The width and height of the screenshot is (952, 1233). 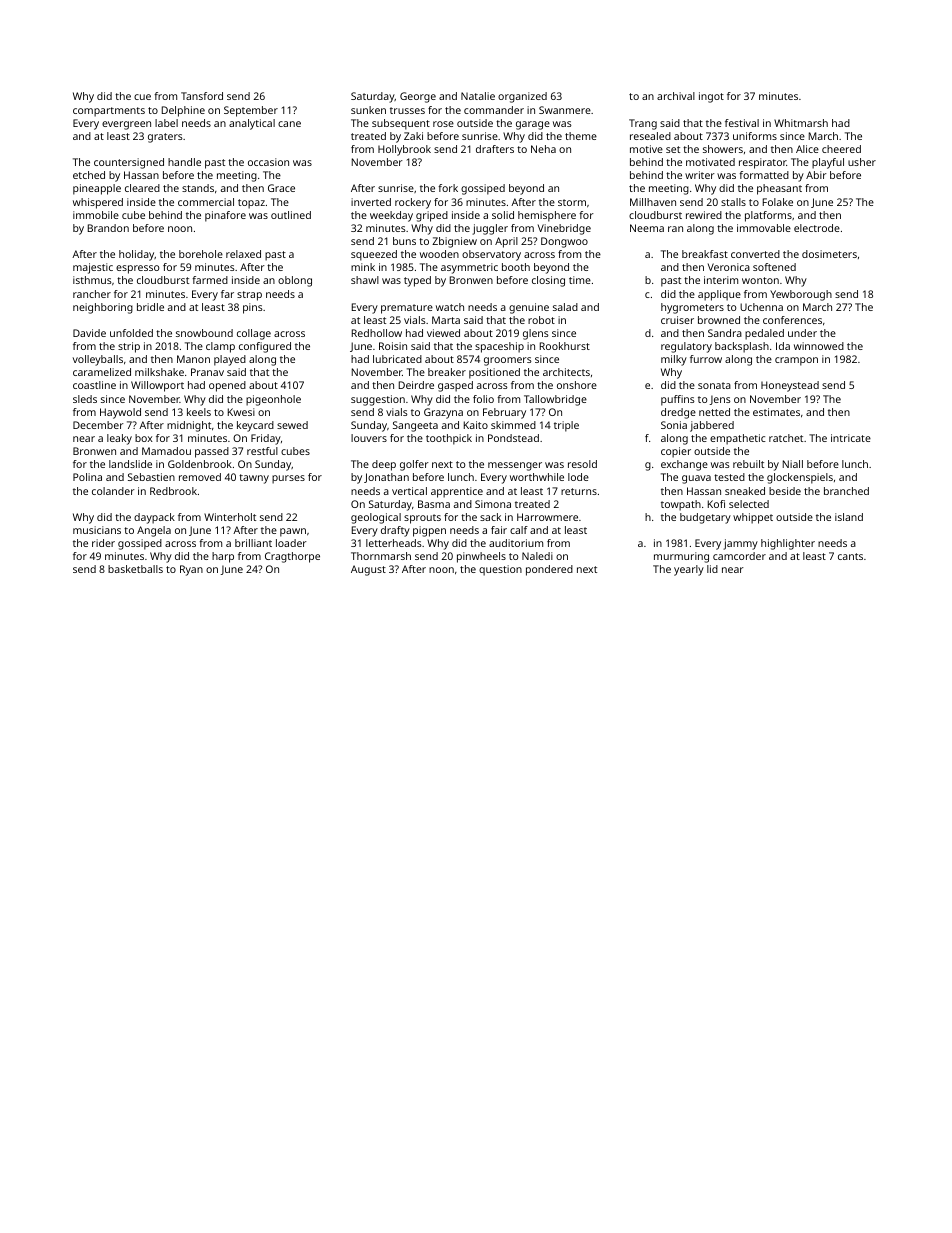 I want to click on Trang, so click(x=643, y=124).
